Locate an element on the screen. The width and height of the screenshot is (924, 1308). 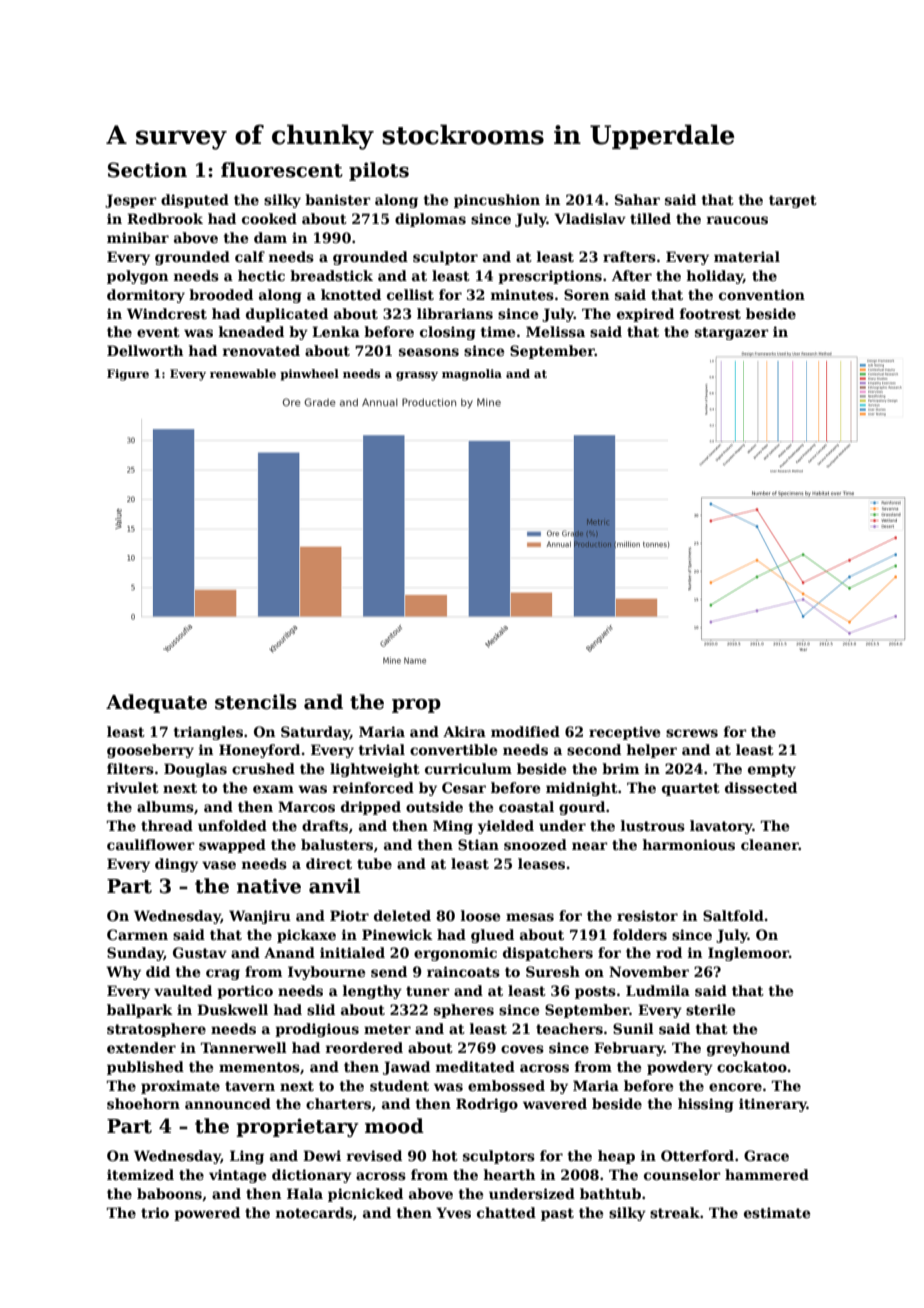
stargazer is located at coordinates (732, 333).
